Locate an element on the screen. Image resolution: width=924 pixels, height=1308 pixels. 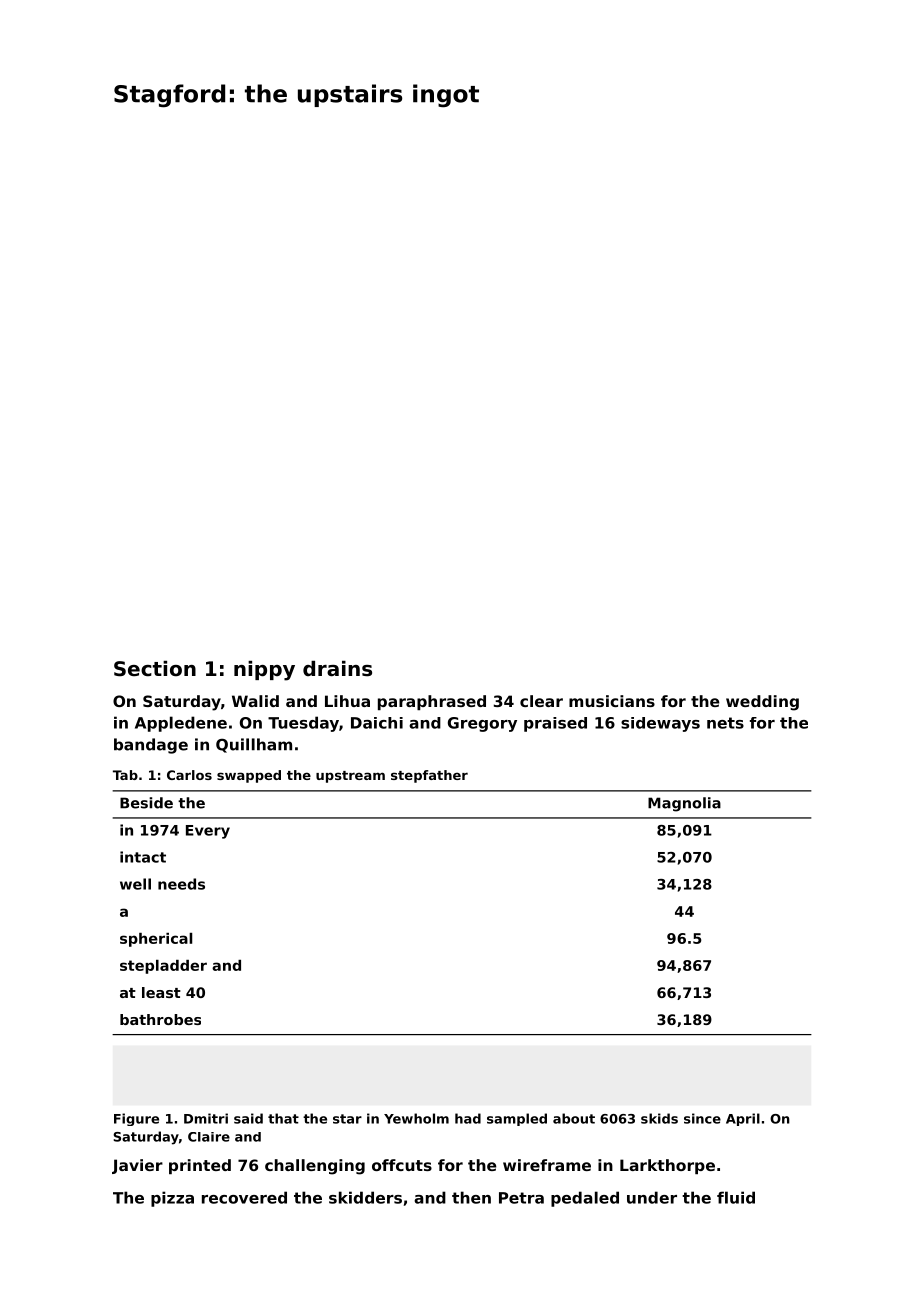
drains is located at coordinates (337, 669).
